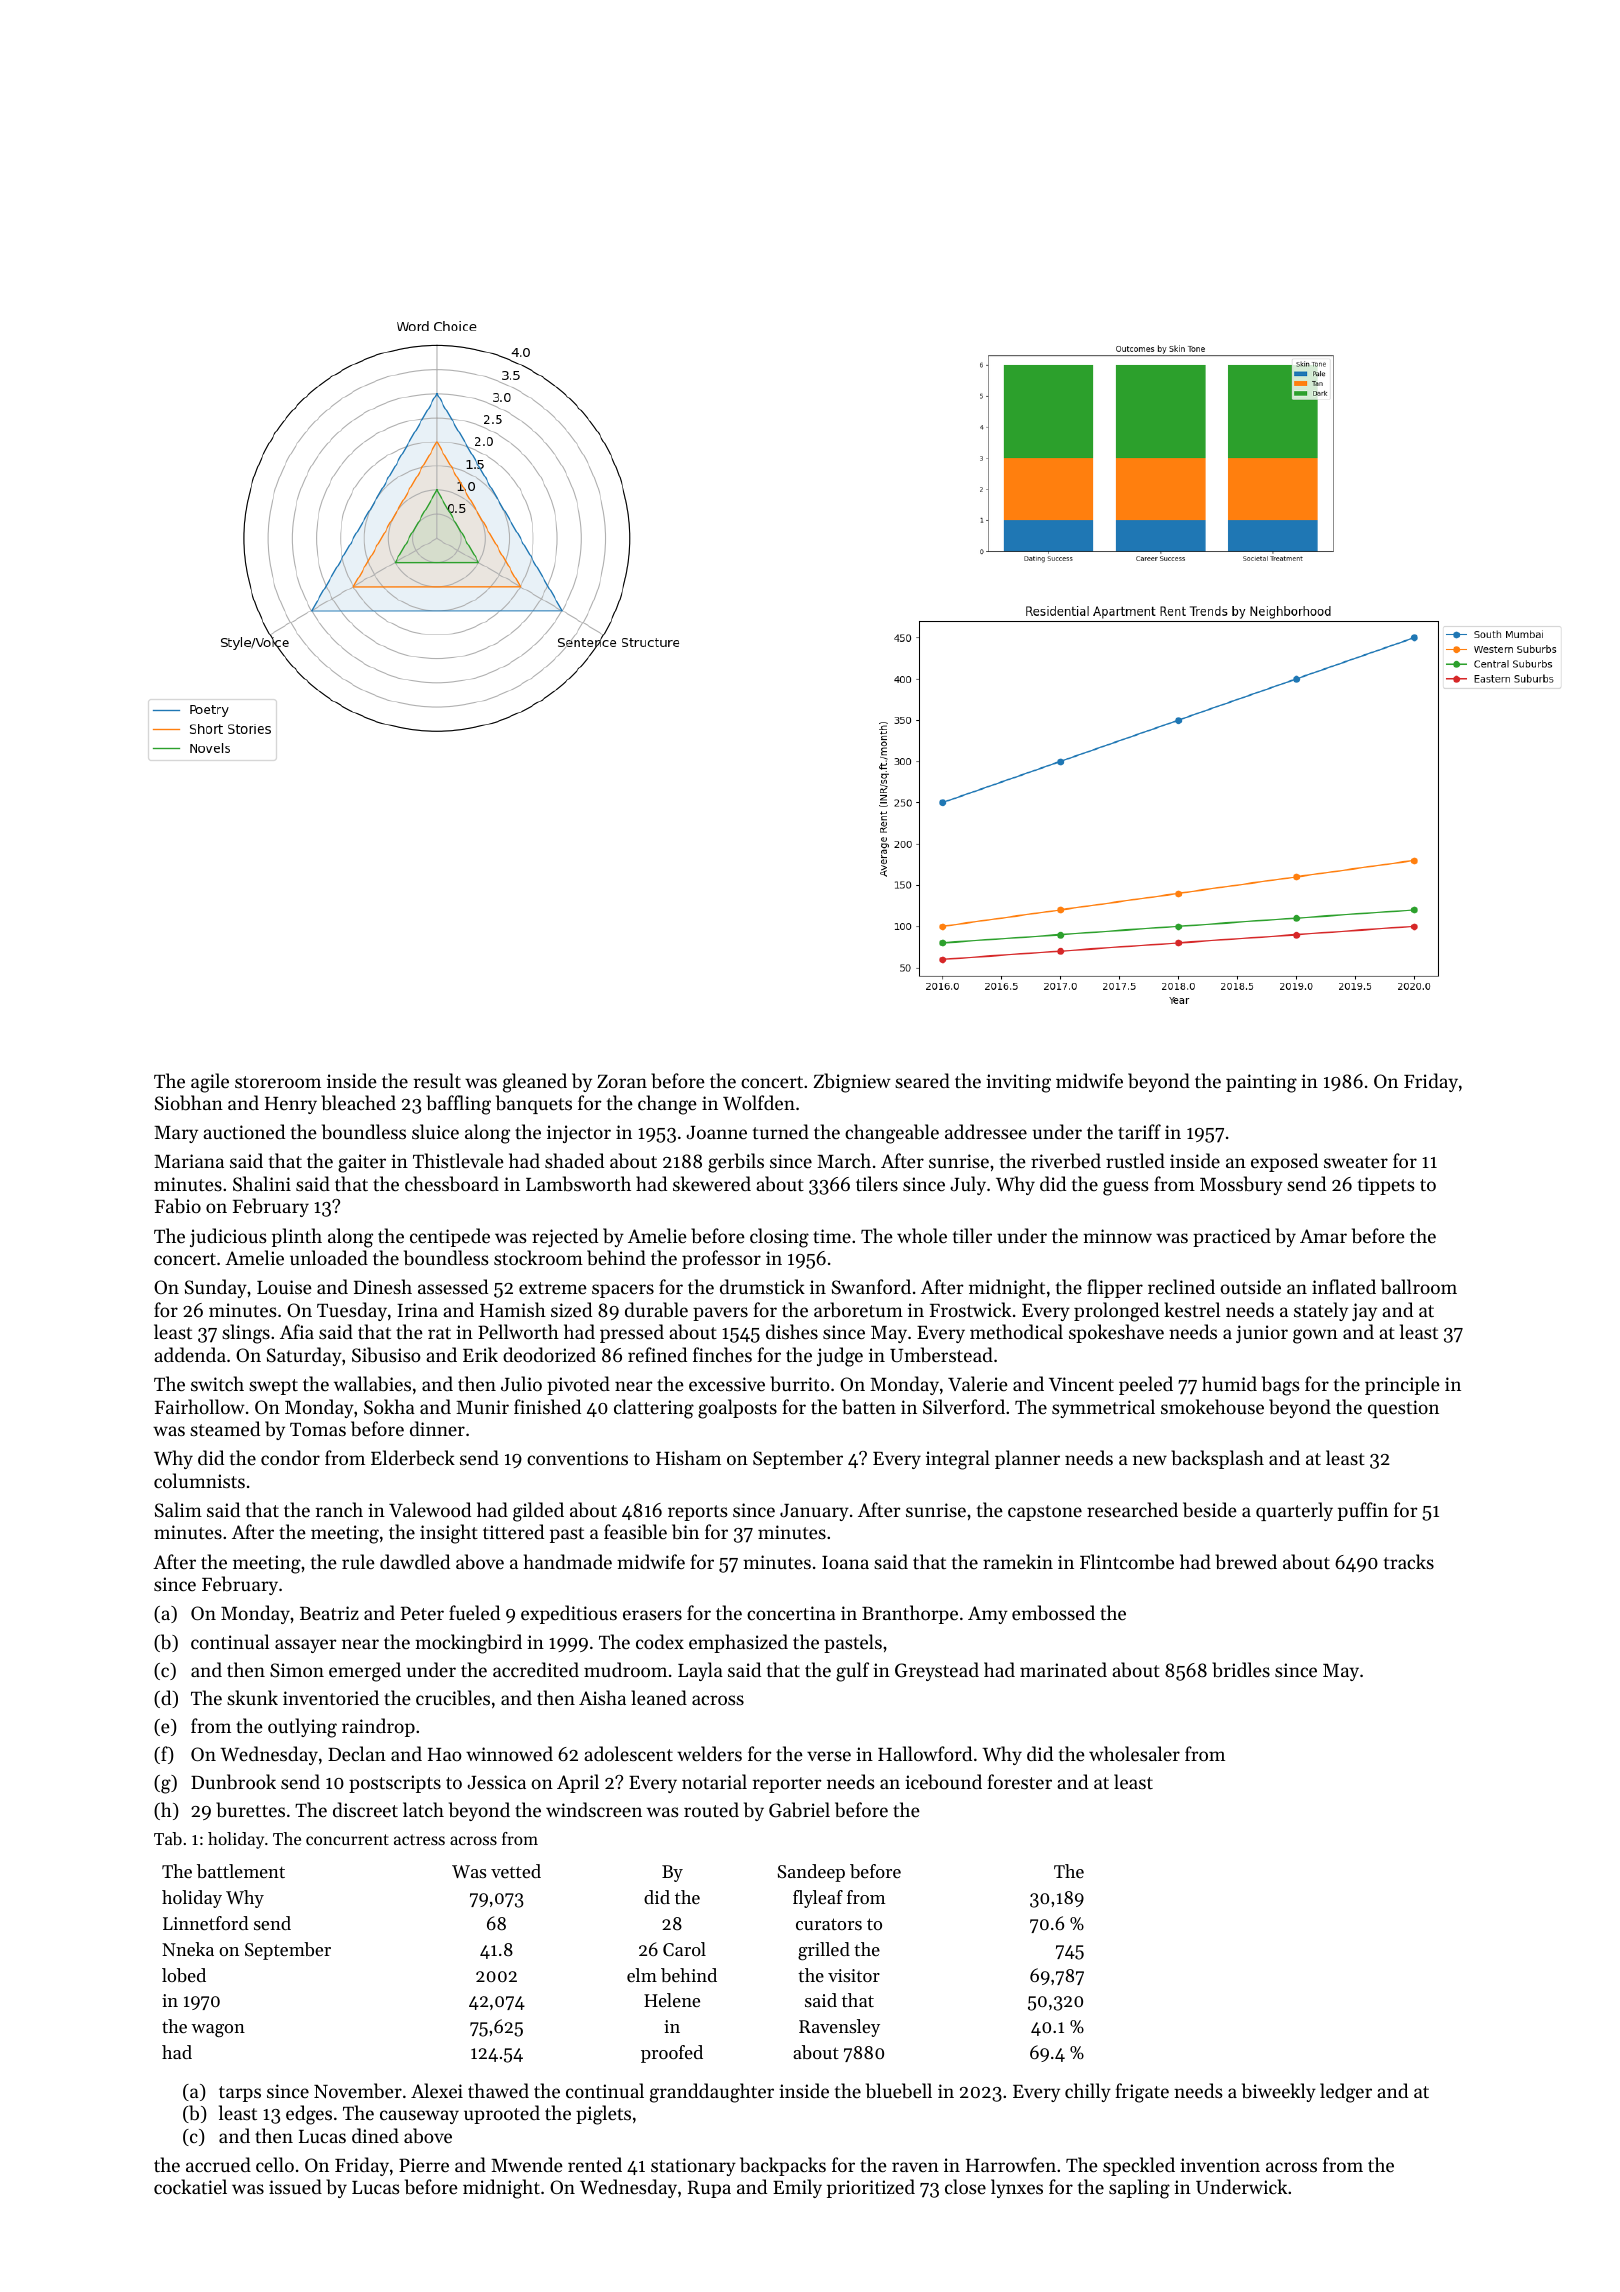 The height and width of the screenshot is (2292, 1620). What do you see at coordinates (1261, 1083) in the screenshot?
I see `painting` at bounding box center [1261, 1083].
